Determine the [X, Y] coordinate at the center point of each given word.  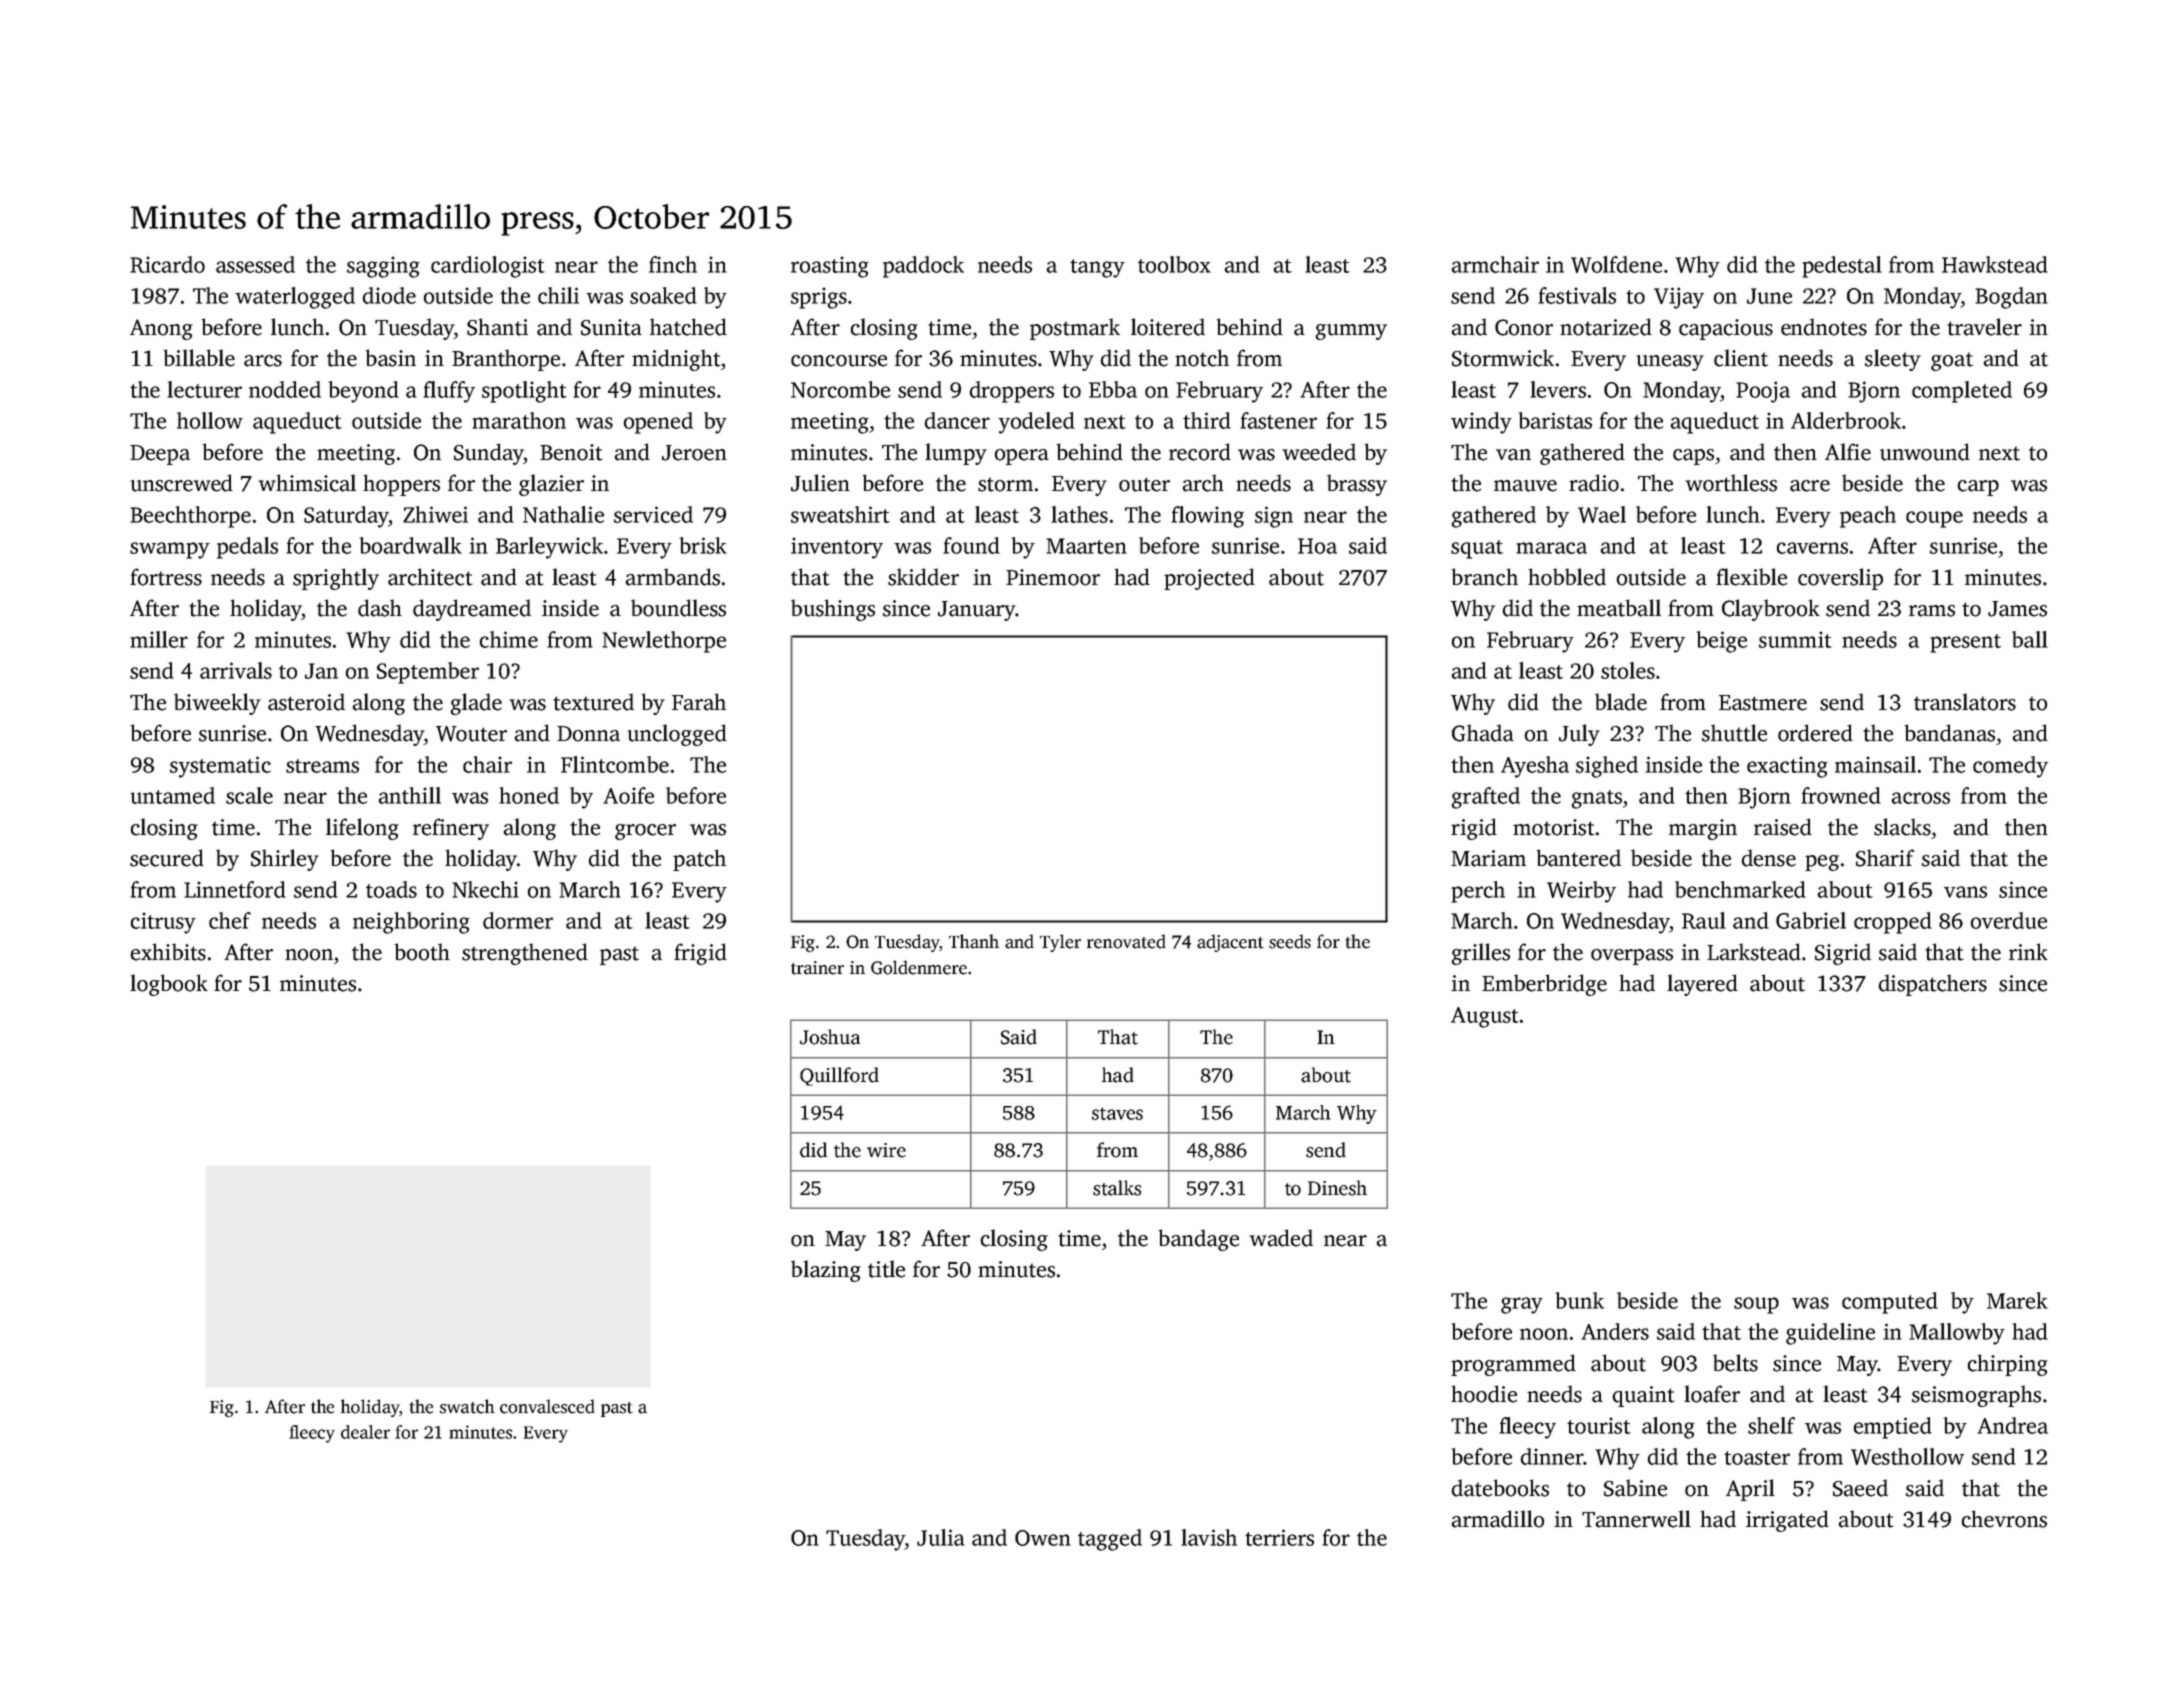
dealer [365, 1432]
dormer [518, 920]
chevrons [2004, 1519]
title [886, 1269]
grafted [1486, 798]
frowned [1841, 795]
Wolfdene [1616, 264]
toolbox [1174, 264]
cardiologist [488, 267]
